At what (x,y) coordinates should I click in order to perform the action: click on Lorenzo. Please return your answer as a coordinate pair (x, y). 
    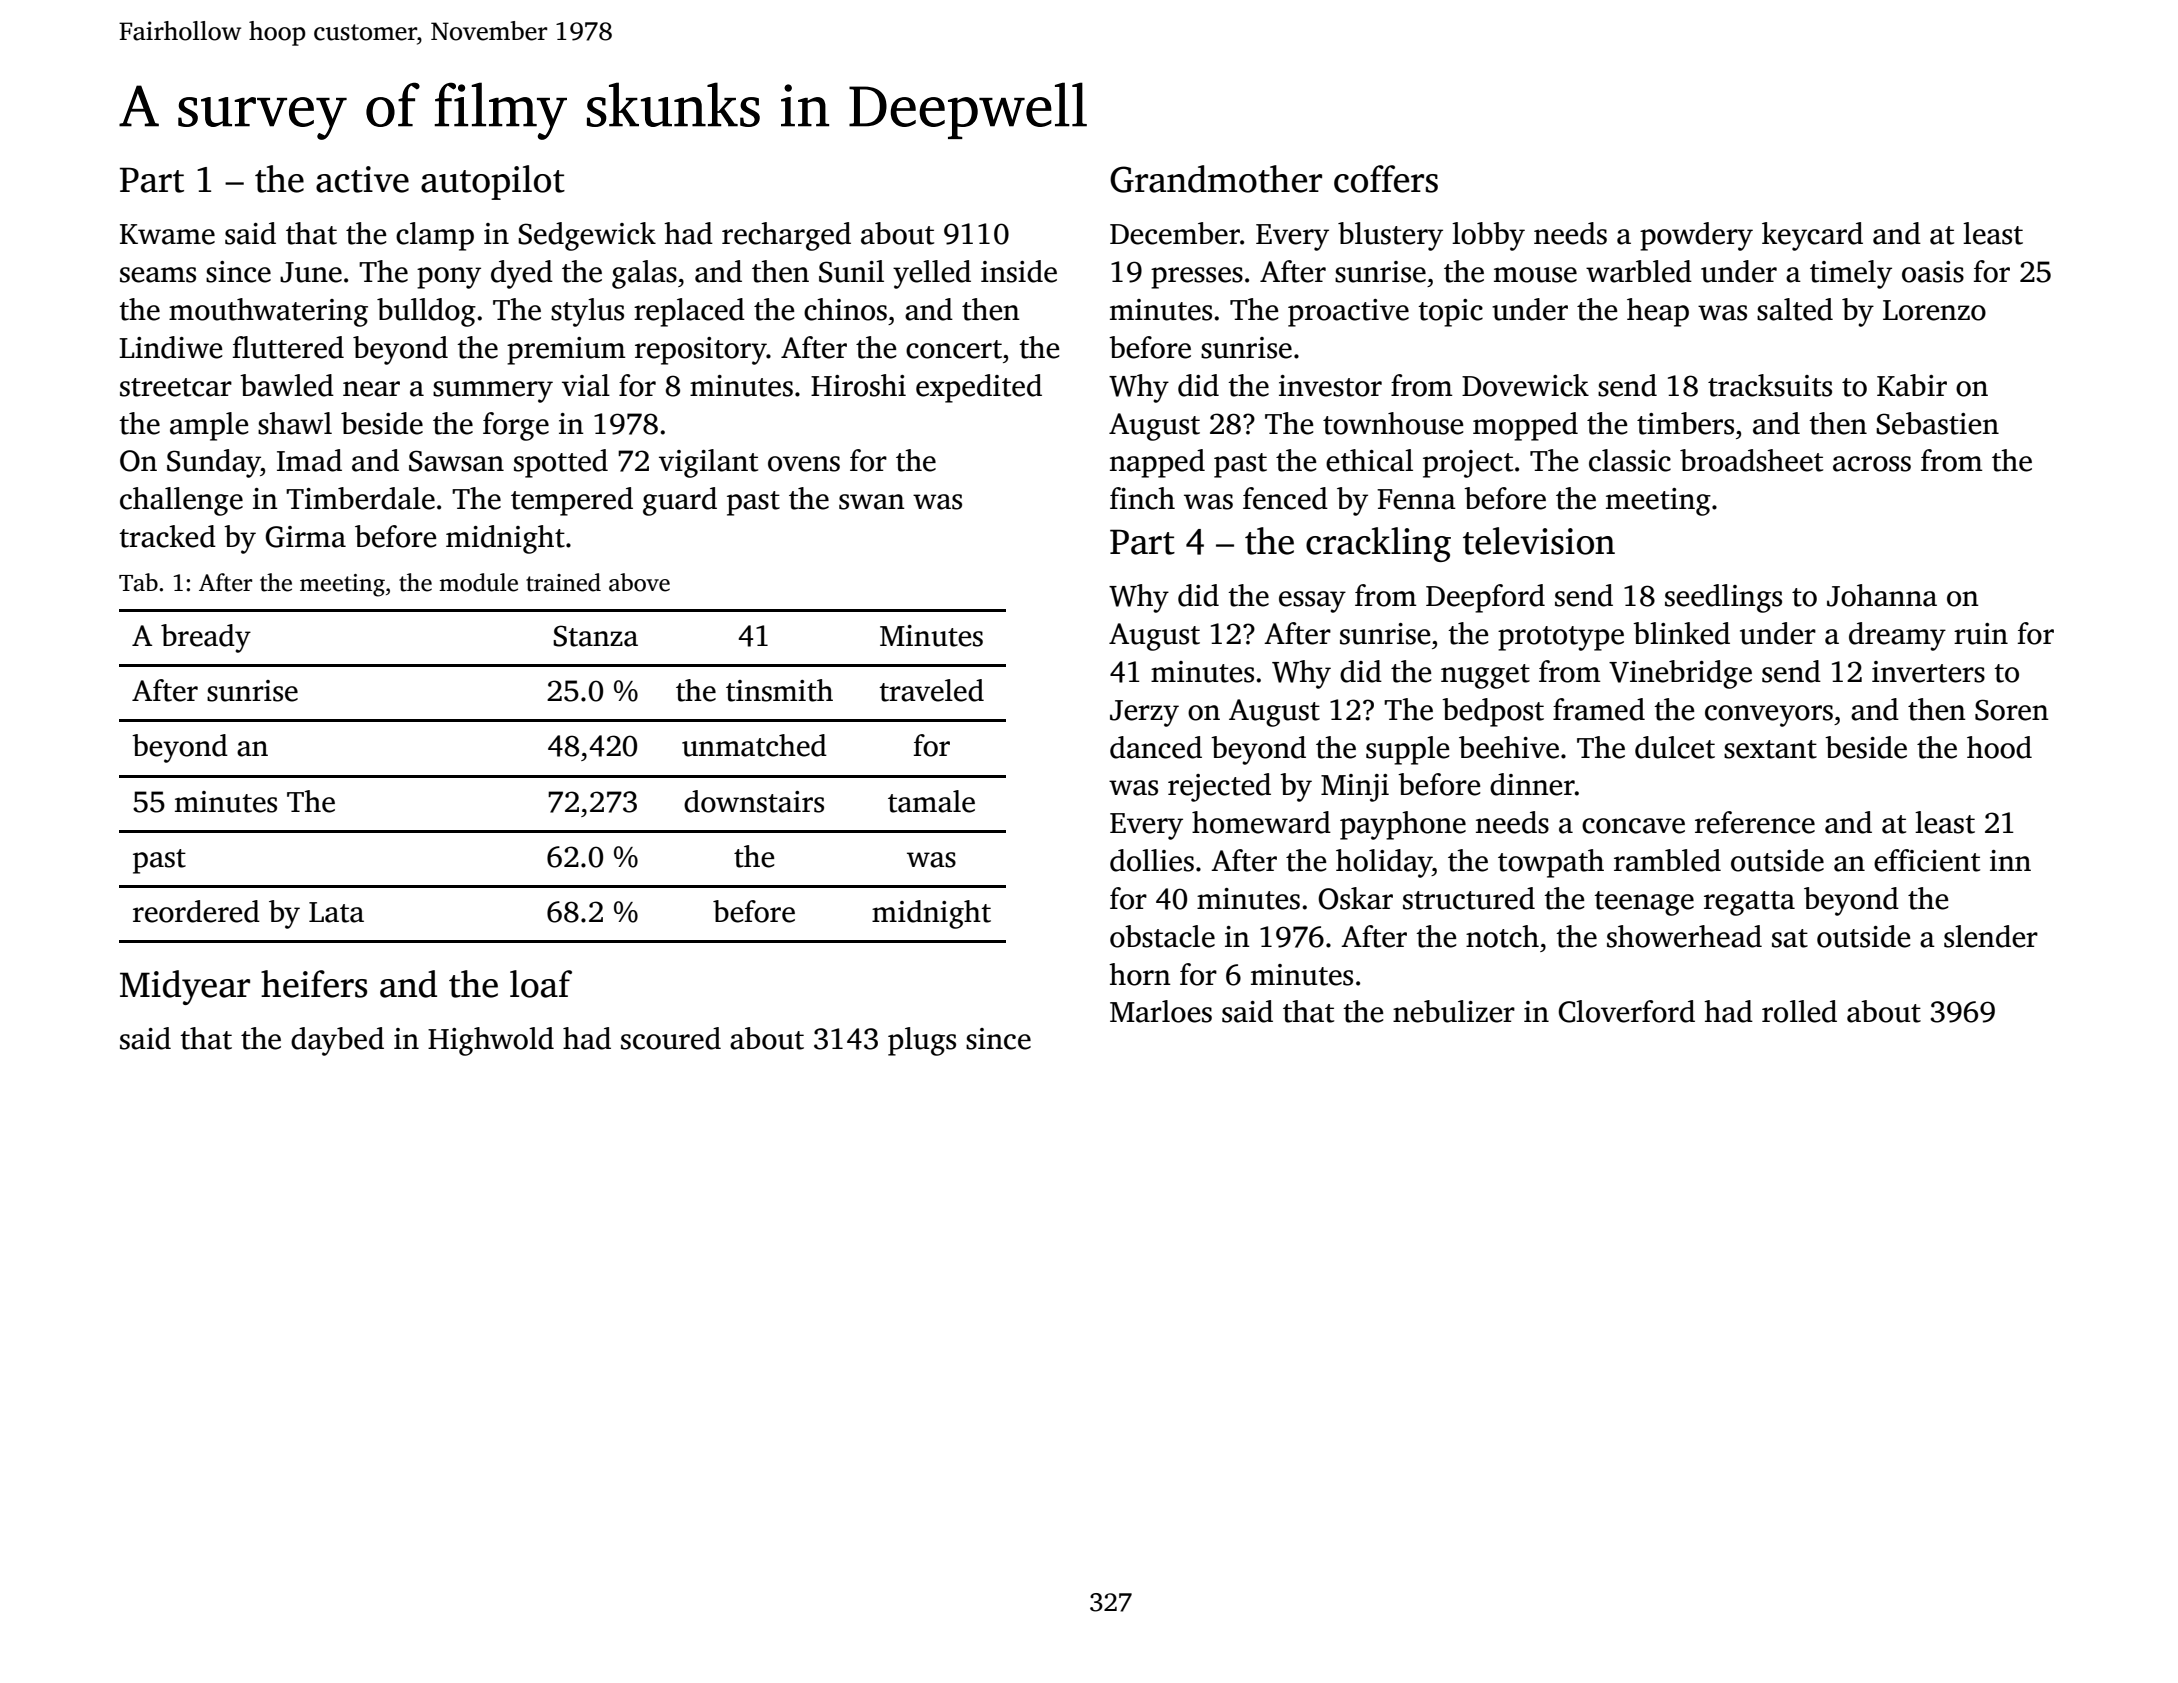
    Looking at the image, I should click on (1934, 310).
